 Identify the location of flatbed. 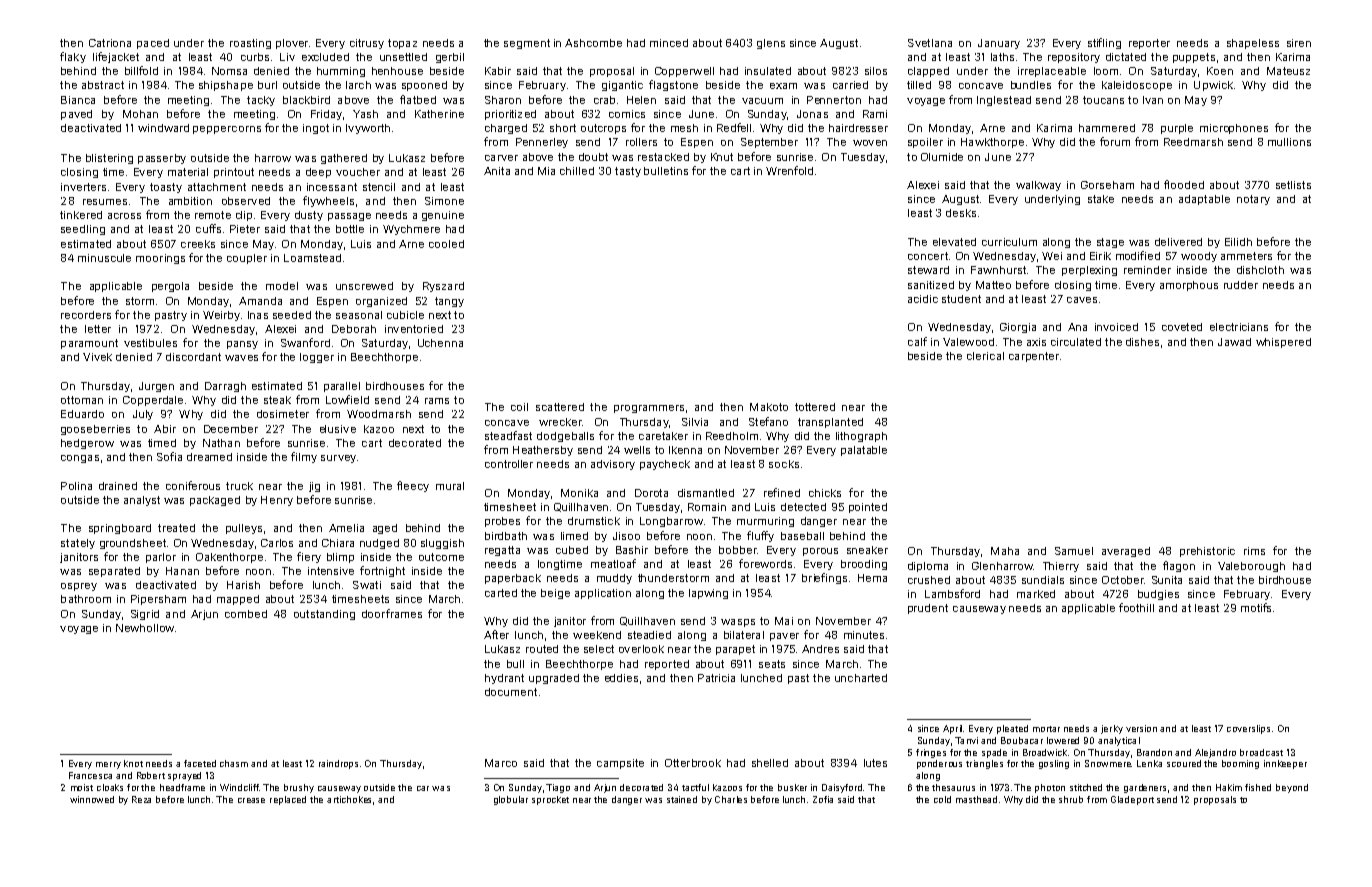
(418, 99).
